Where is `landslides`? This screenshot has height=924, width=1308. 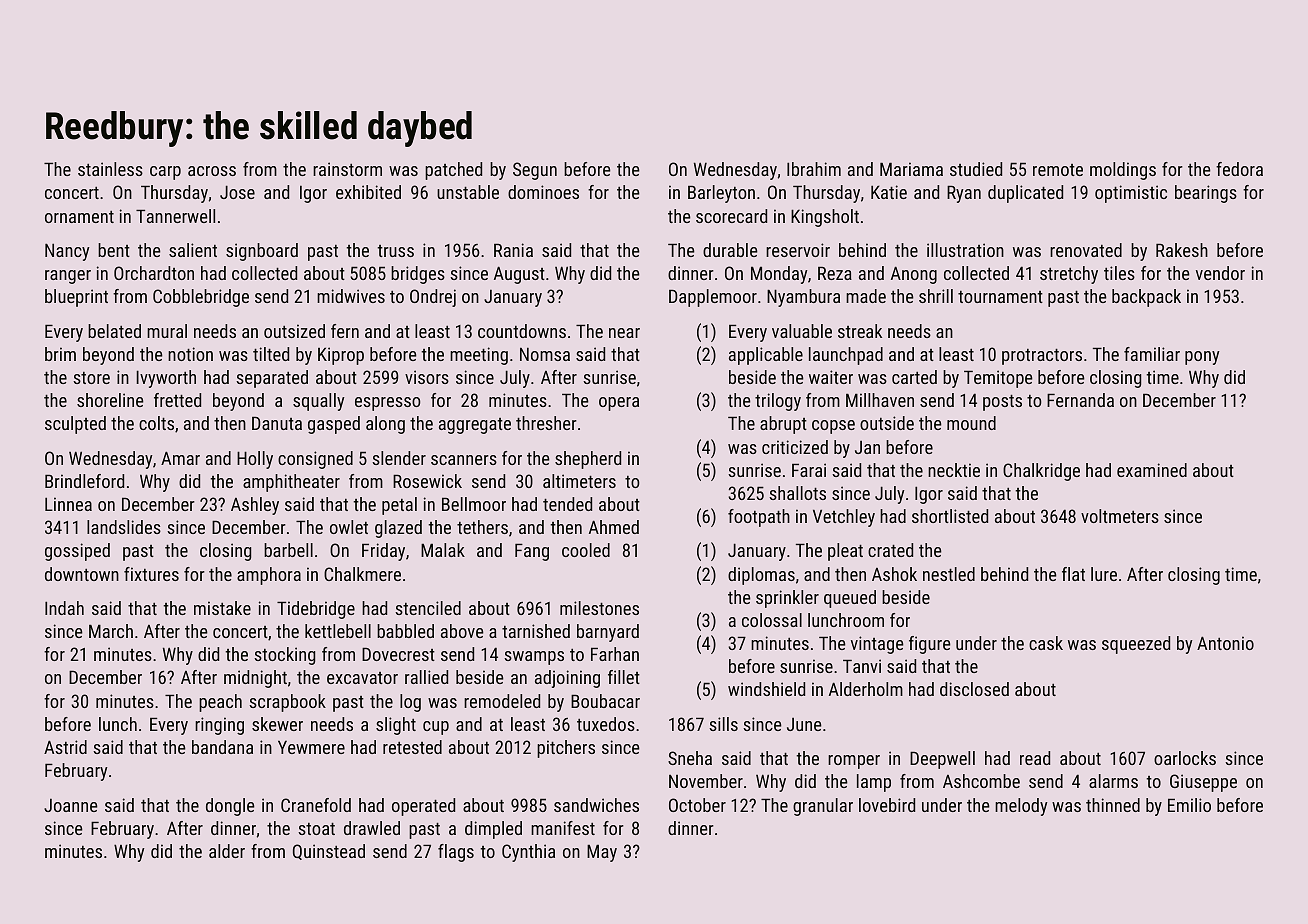 landslides is located at coordinates (124, 527).
